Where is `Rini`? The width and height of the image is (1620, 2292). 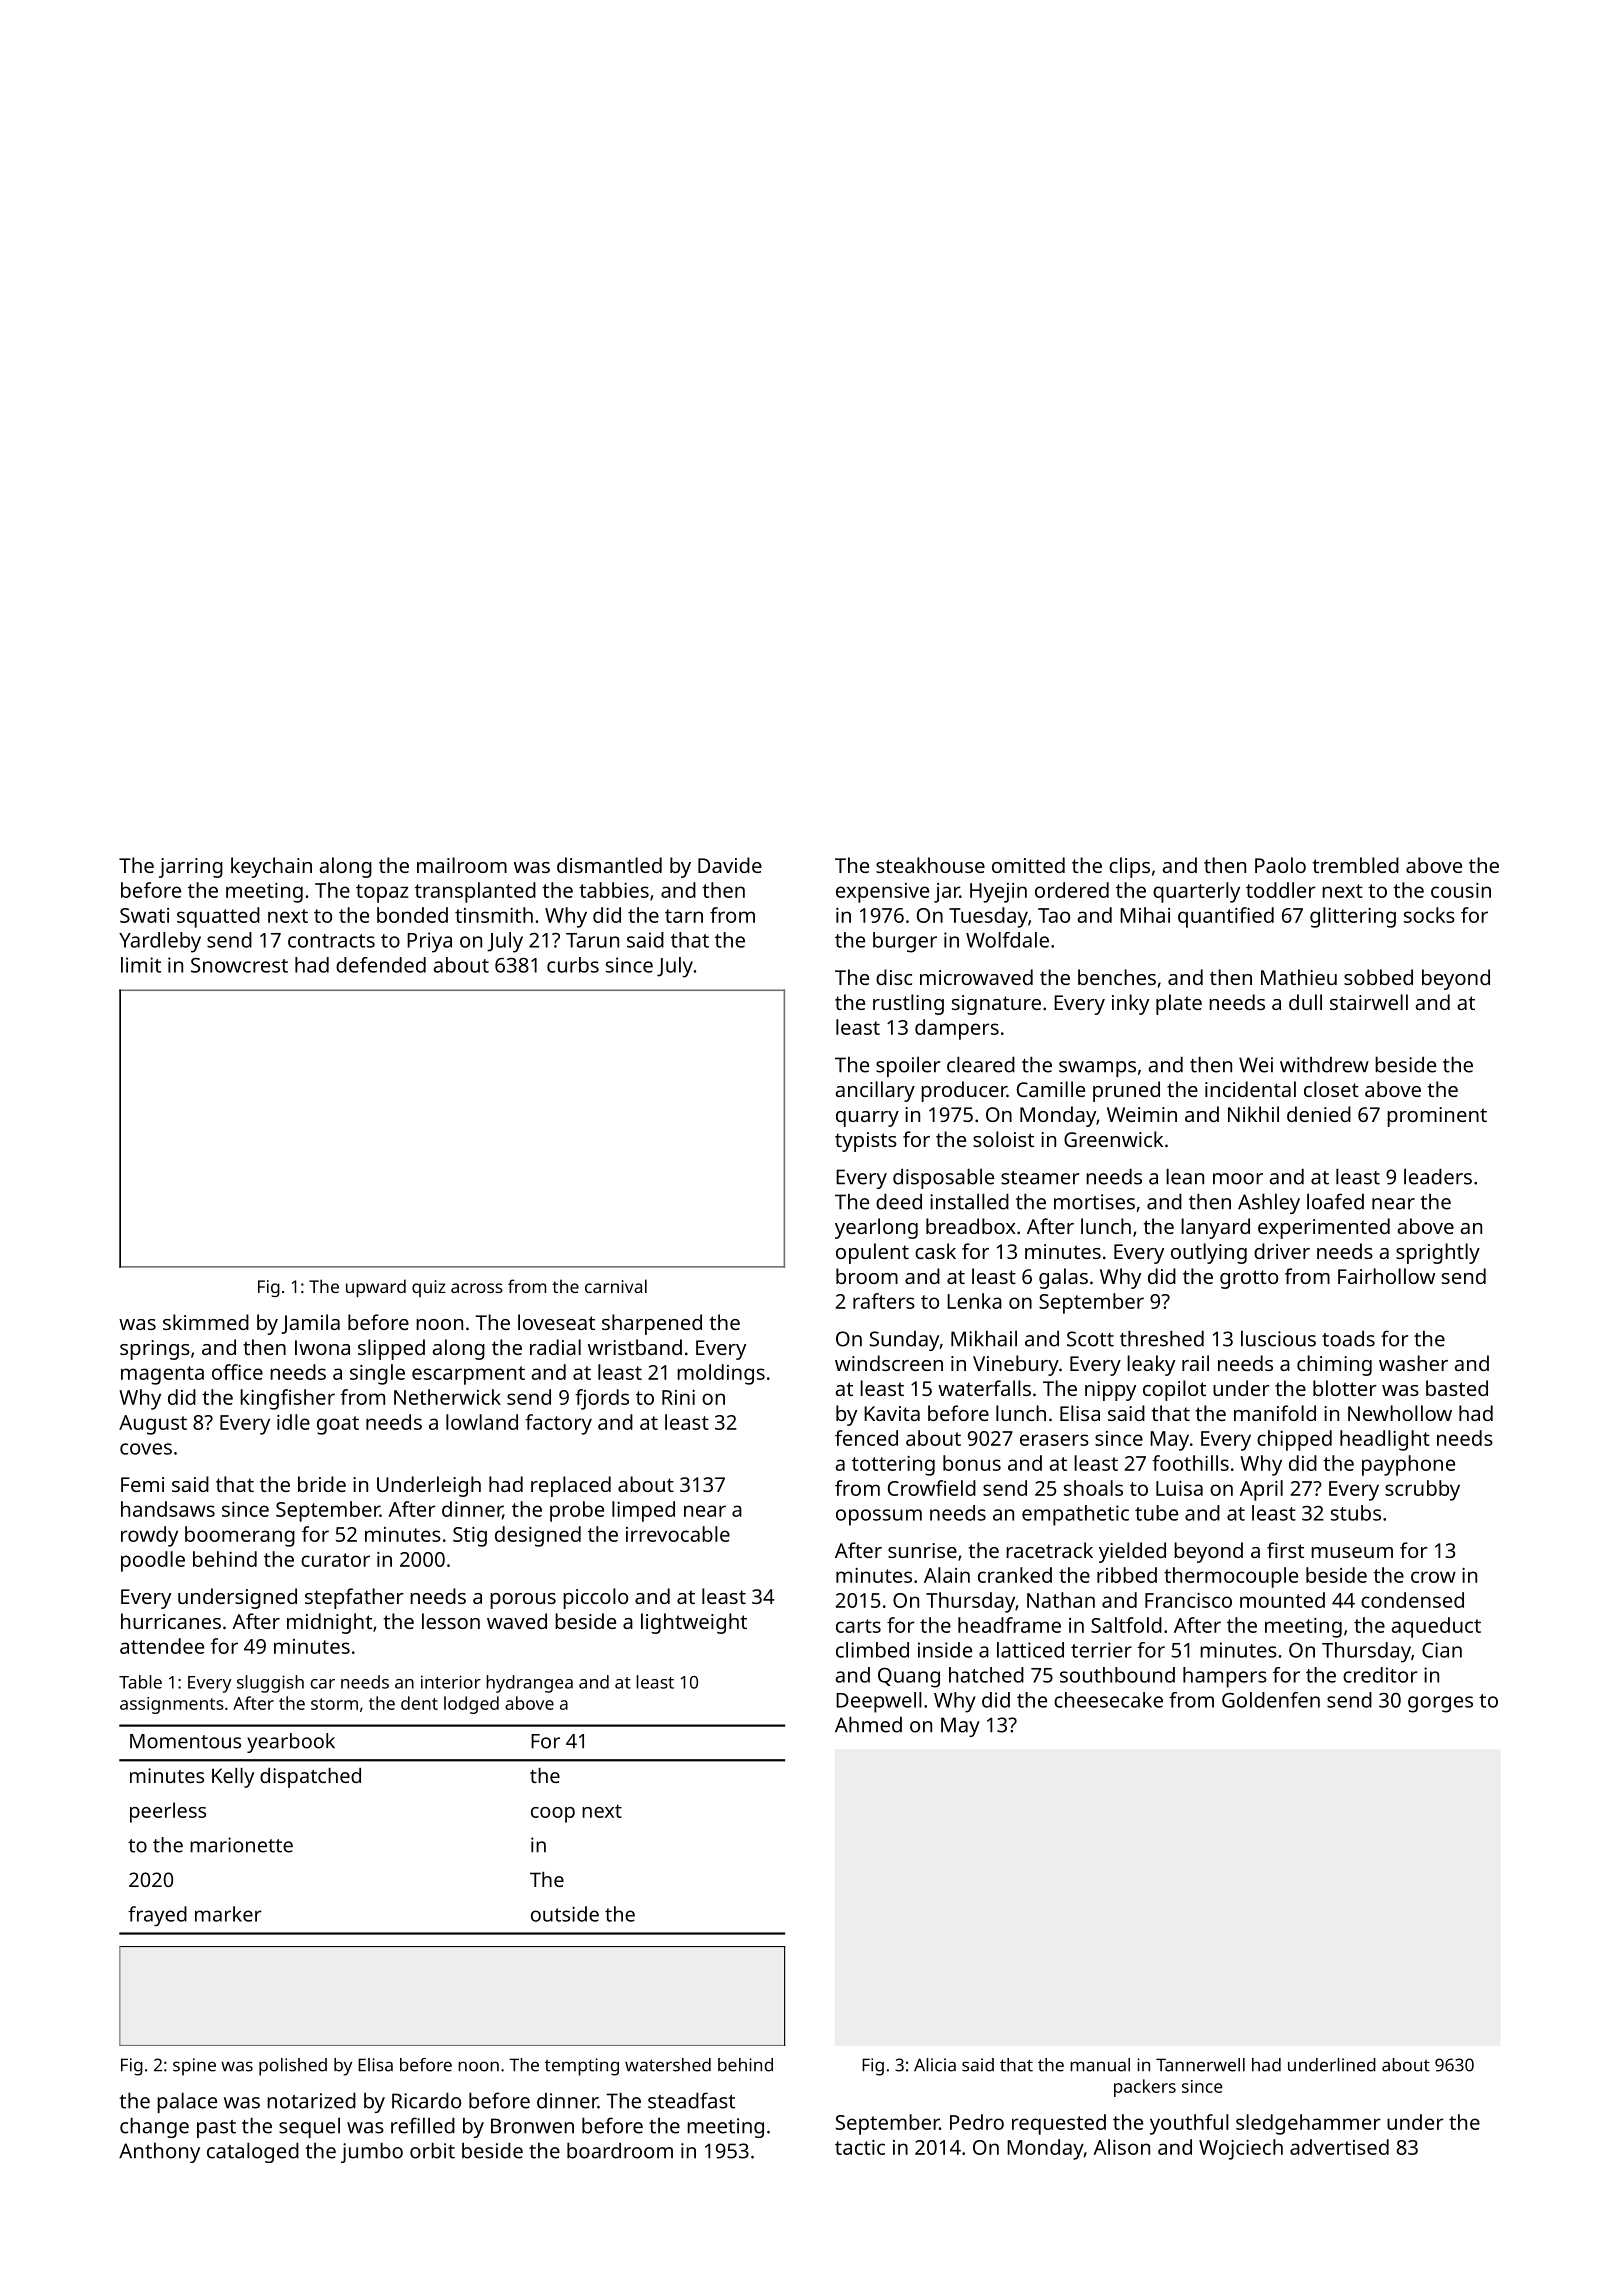
Rini is located at coordinates (678, 1397).
